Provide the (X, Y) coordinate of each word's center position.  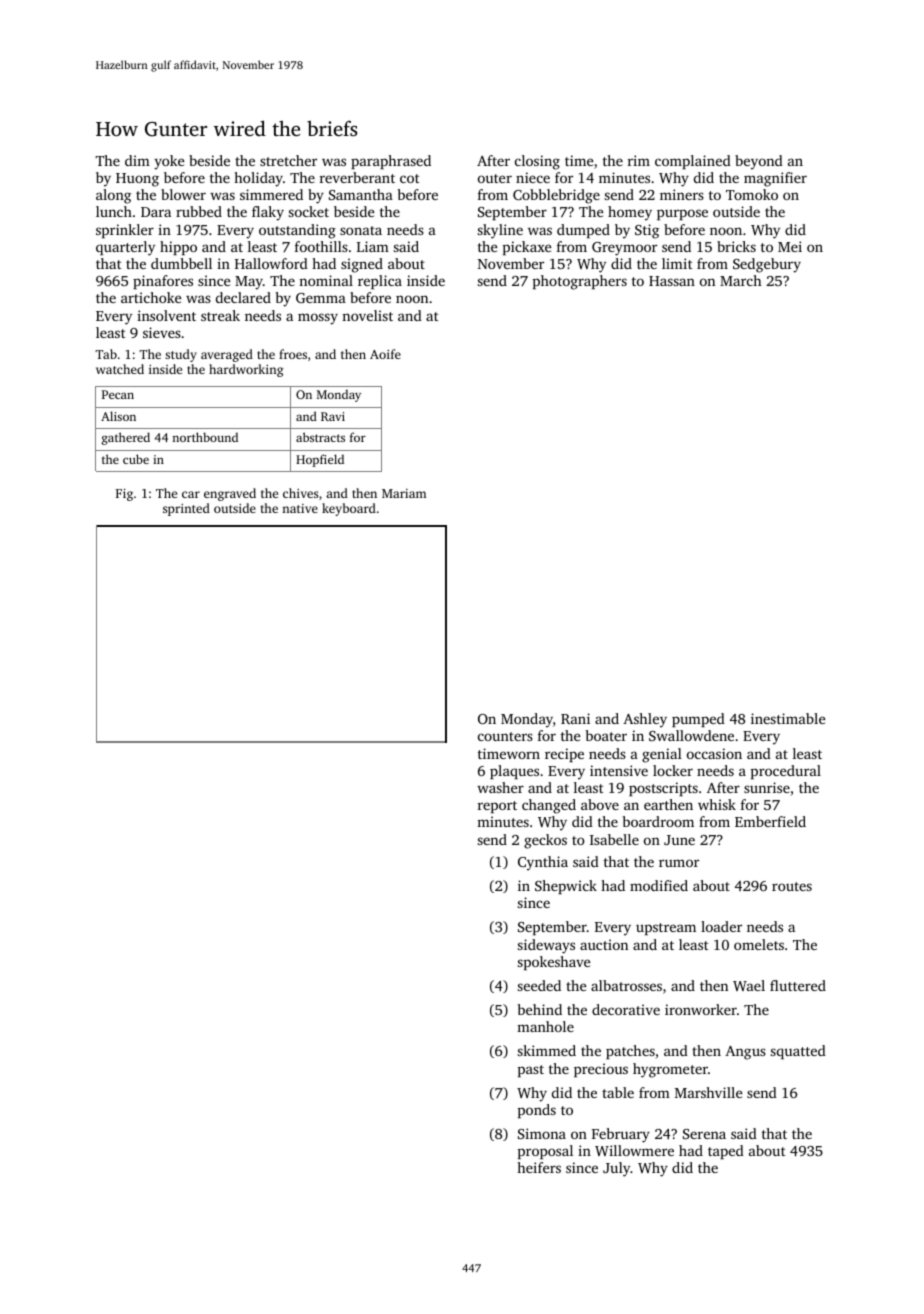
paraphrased (391, 162)
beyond (759, 162)
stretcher (288, 160)
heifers (539, 1167)
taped (726, 1152)
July (617, 1169)
